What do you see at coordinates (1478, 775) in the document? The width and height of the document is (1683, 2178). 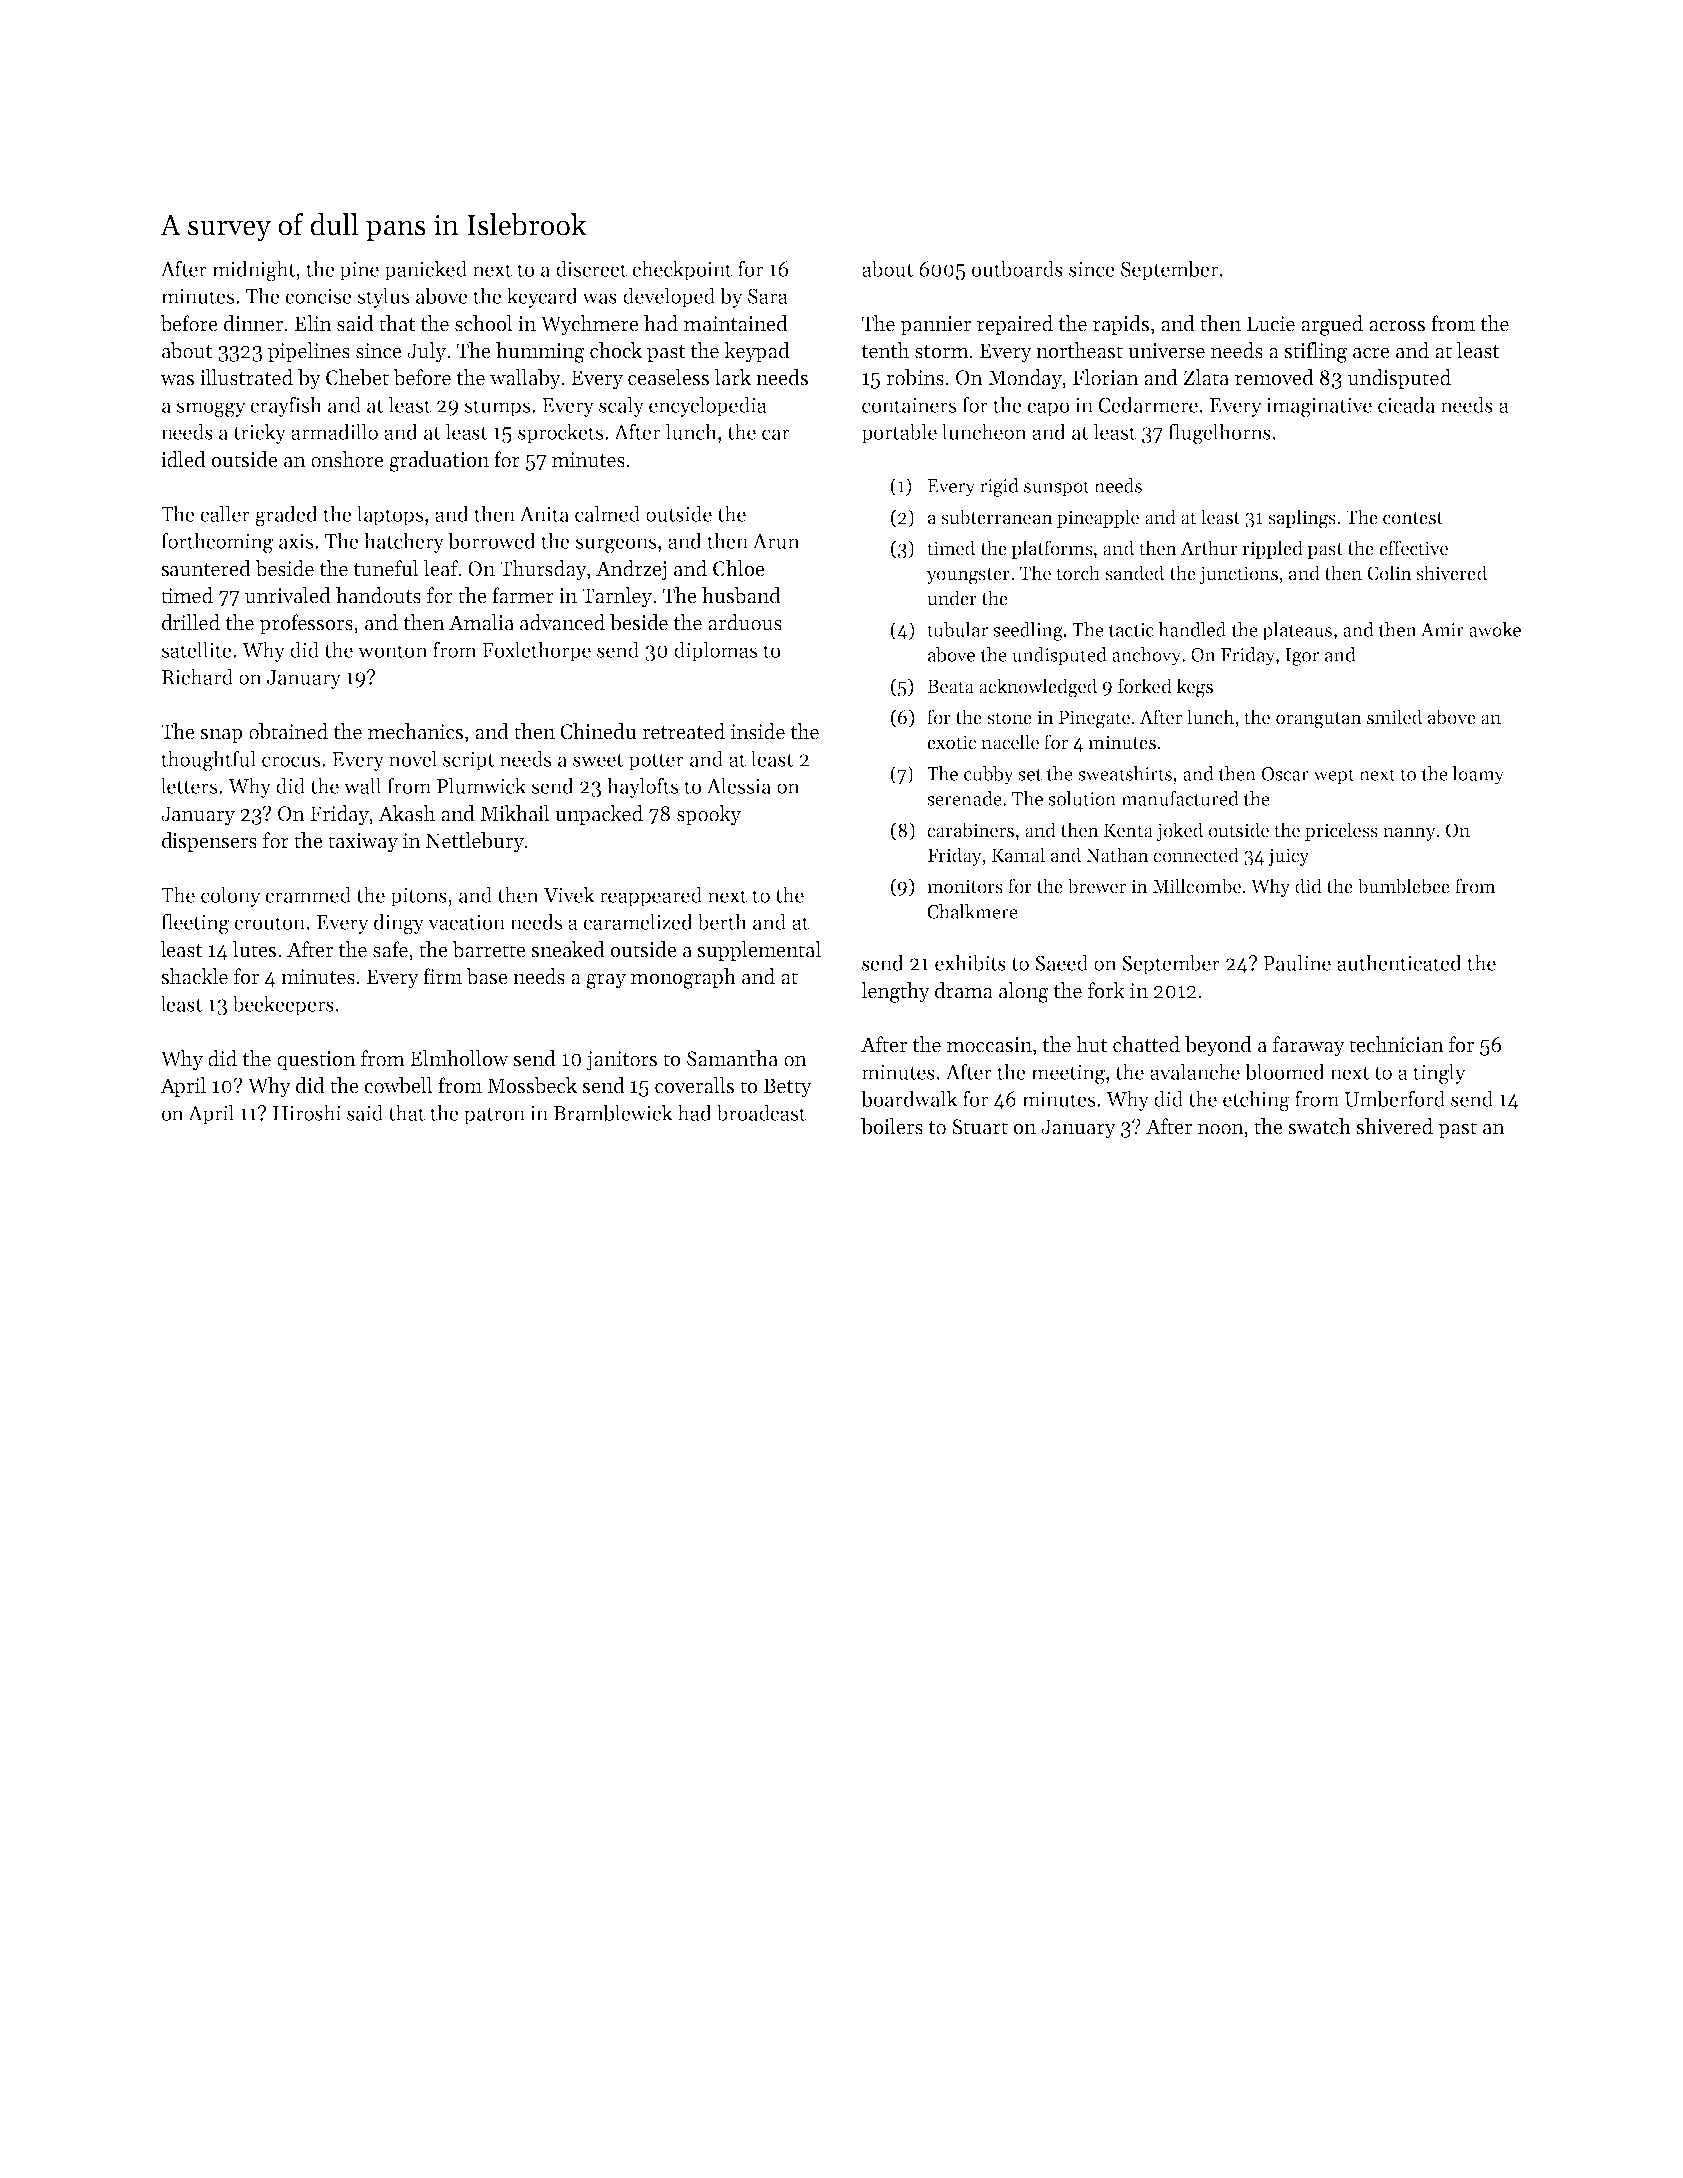 I see `loamy` at bounding box center [1478, 775].
